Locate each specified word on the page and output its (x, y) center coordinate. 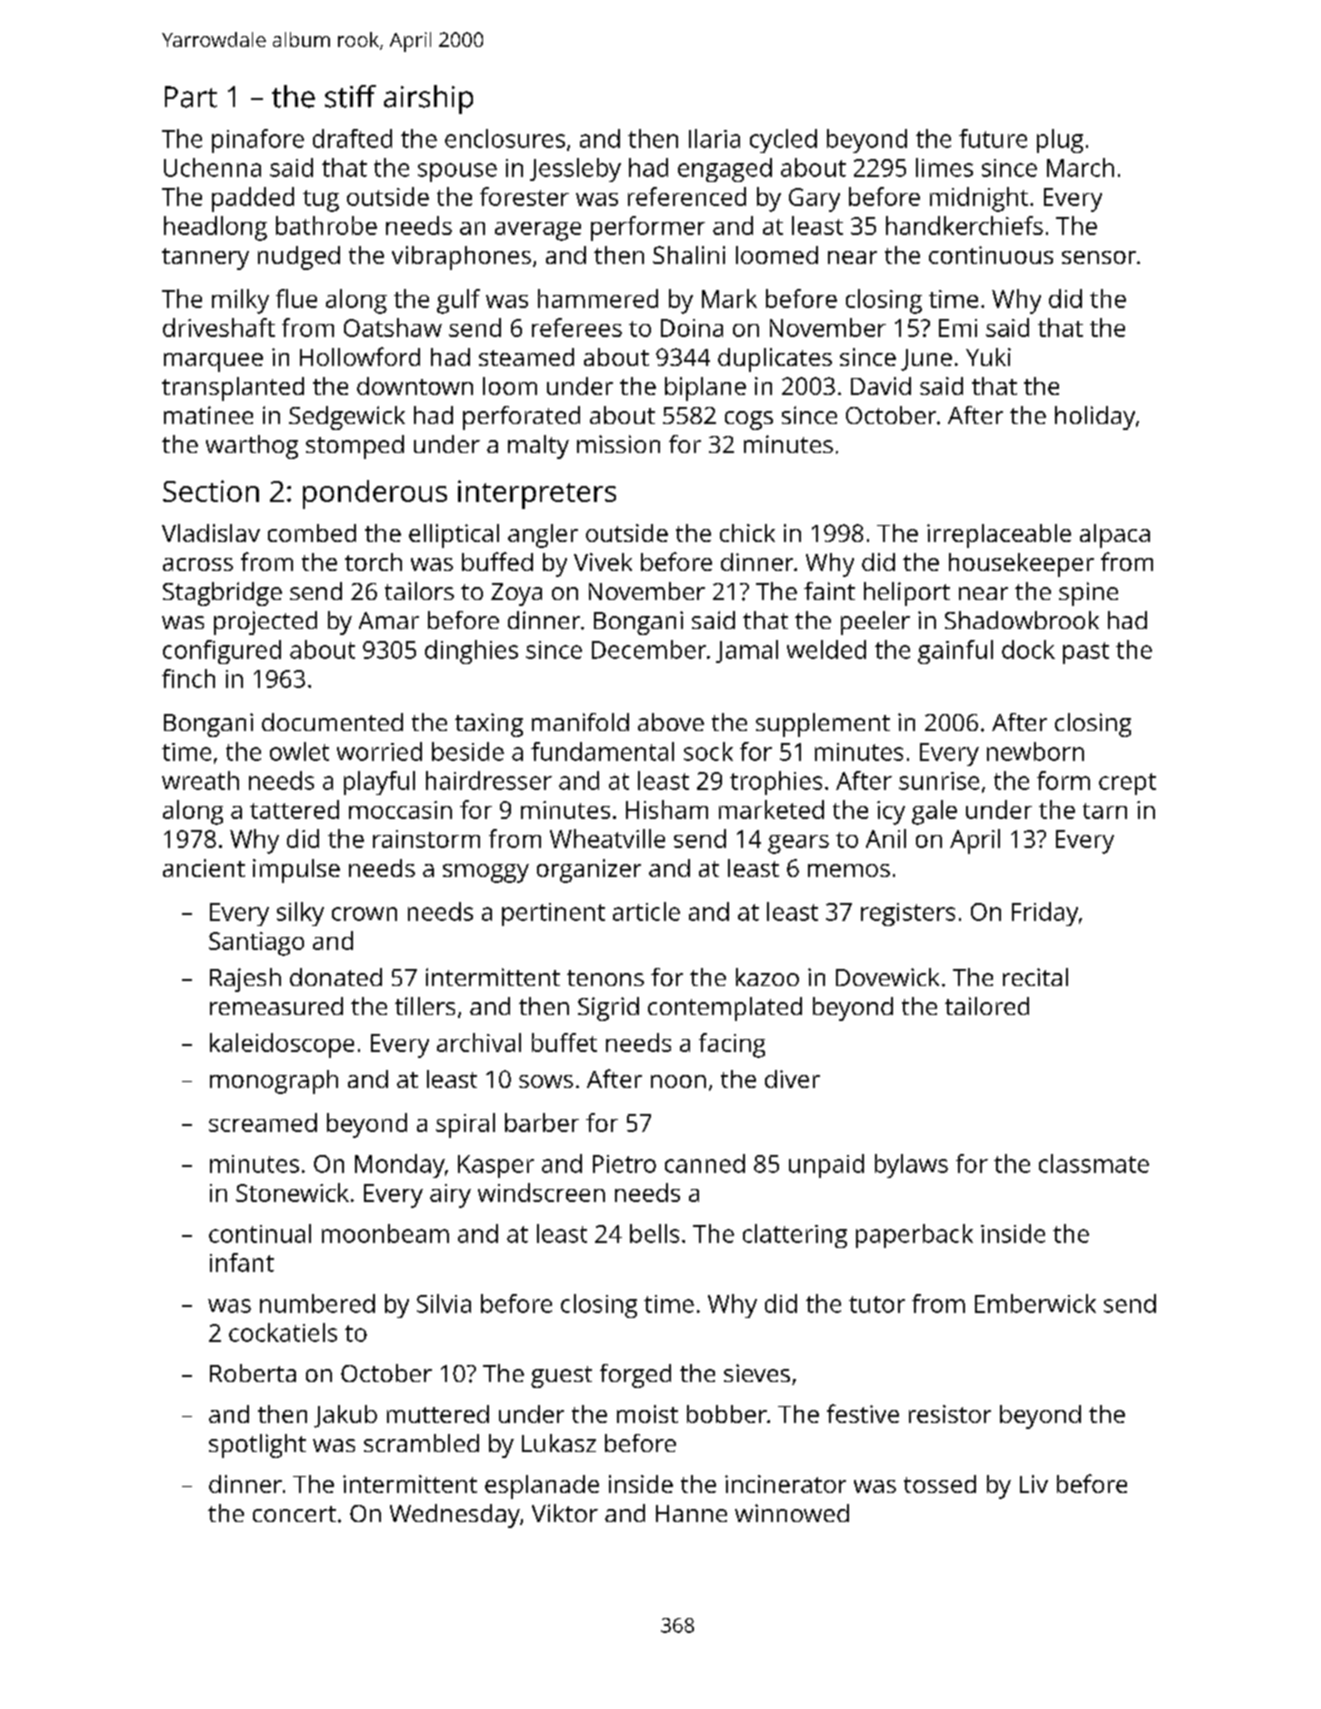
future (993, 138)
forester (524, 196)
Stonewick (292, 1192)
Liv (1034, 1484)
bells (654, 1233)
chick (747, 533)
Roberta (253, 1373)
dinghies (471, 652)
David (881, 386)
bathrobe (326, 225)
